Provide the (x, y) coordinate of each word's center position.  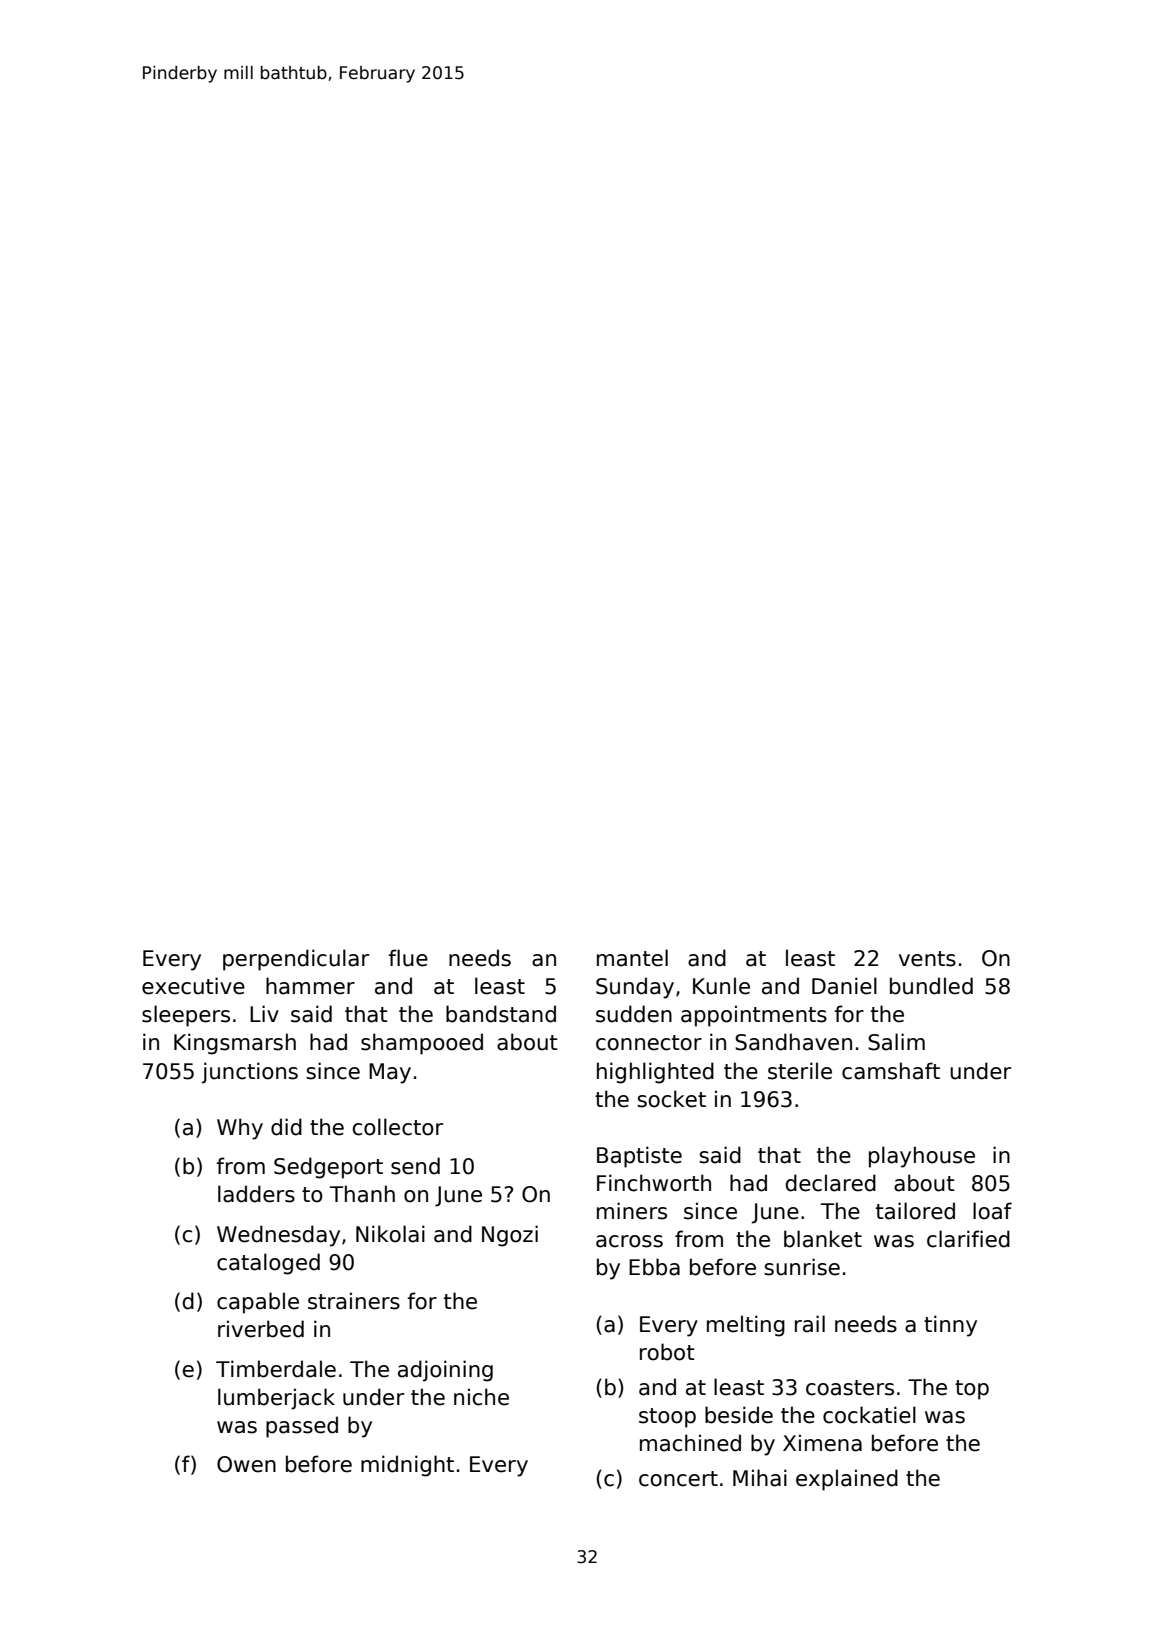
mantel (632, 958)
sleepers (186, 1016)
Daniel (844, 986)
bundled (931, 986)
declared (831, 1183)
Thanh (362, 1194)
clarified (968, 1239)
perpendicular (296, 960)
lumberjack (276, 1399)
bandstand (501, 1014)
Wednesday (278, 1236)
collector (398, 1127)
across (629, 1241)
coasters (850, 1388)
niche (481, 1397)
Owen (246, 1464)
